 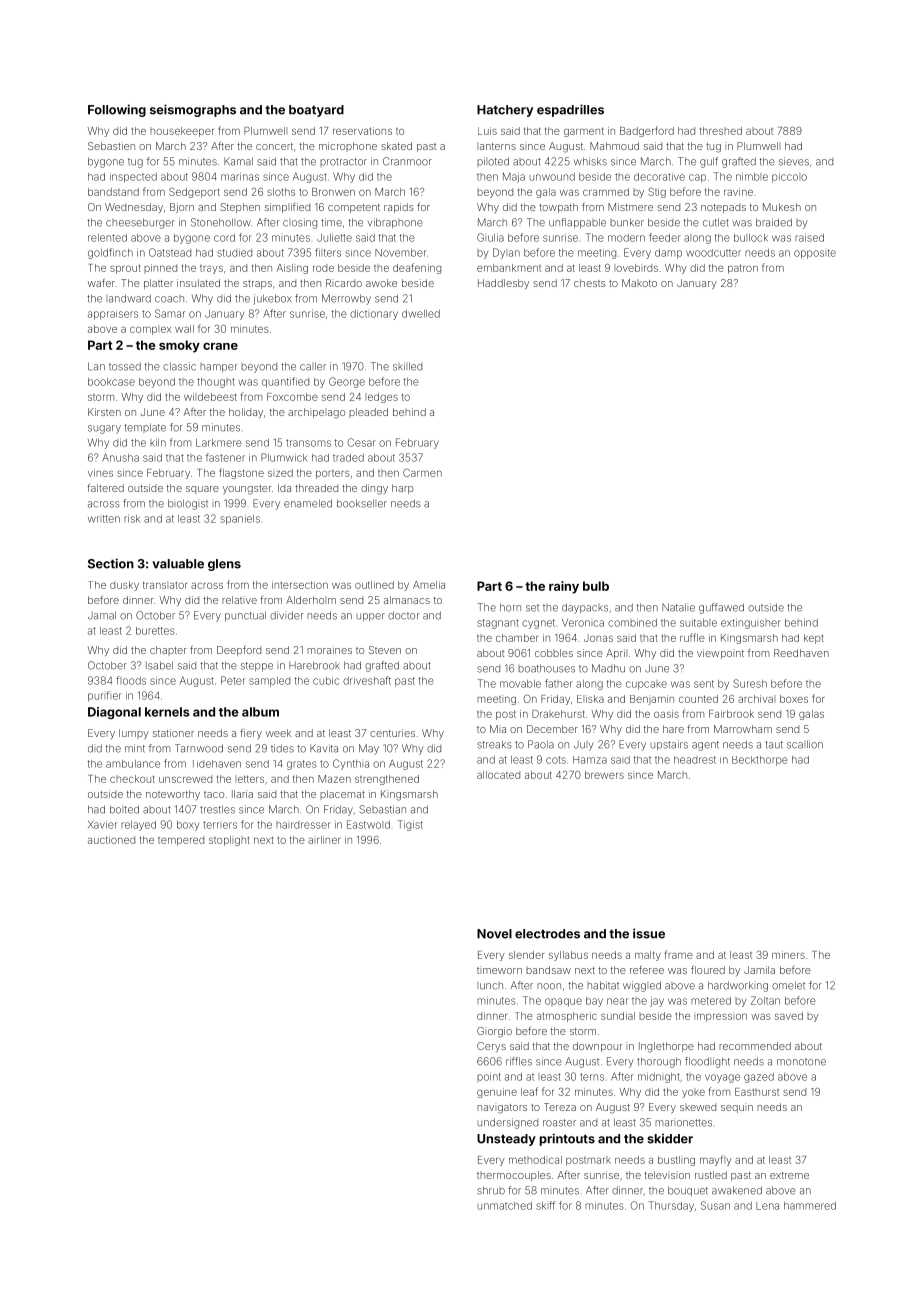 What do you see at coordinates (721, 131) in the document?
I see `threshed` at bounding box center [721, 131].
